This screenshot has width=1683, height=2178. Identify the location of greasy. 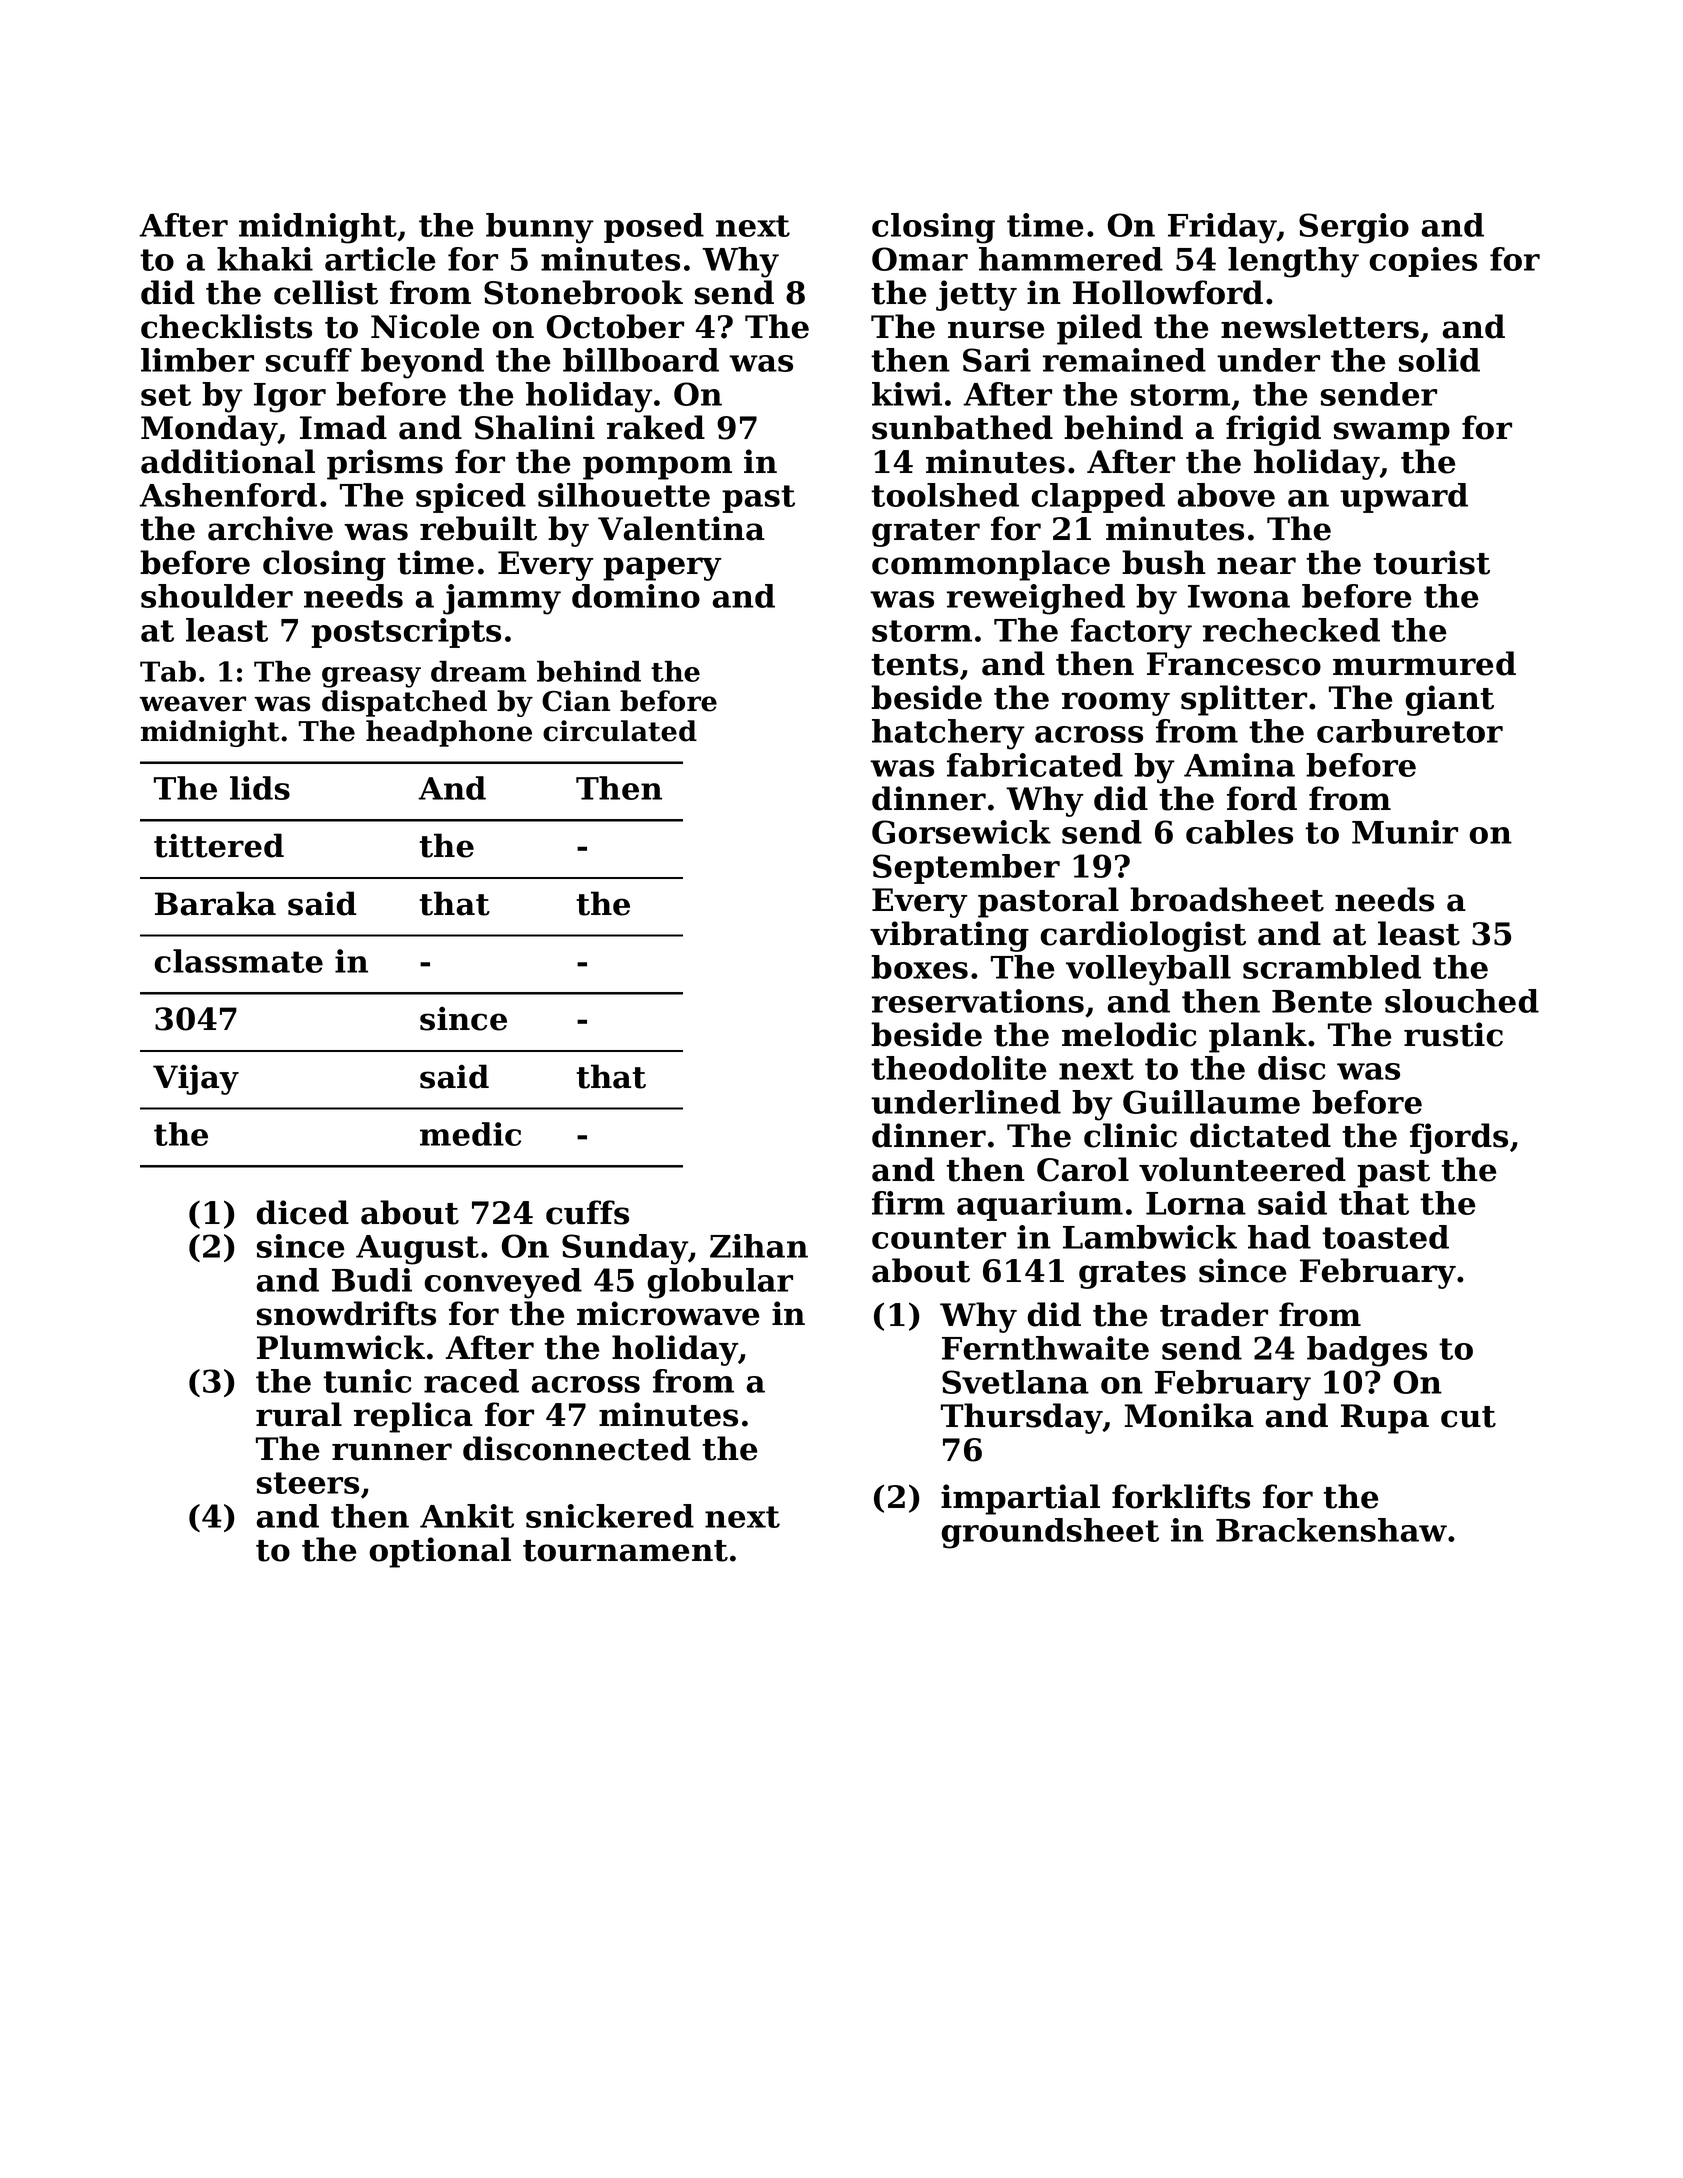
(371, 677).
